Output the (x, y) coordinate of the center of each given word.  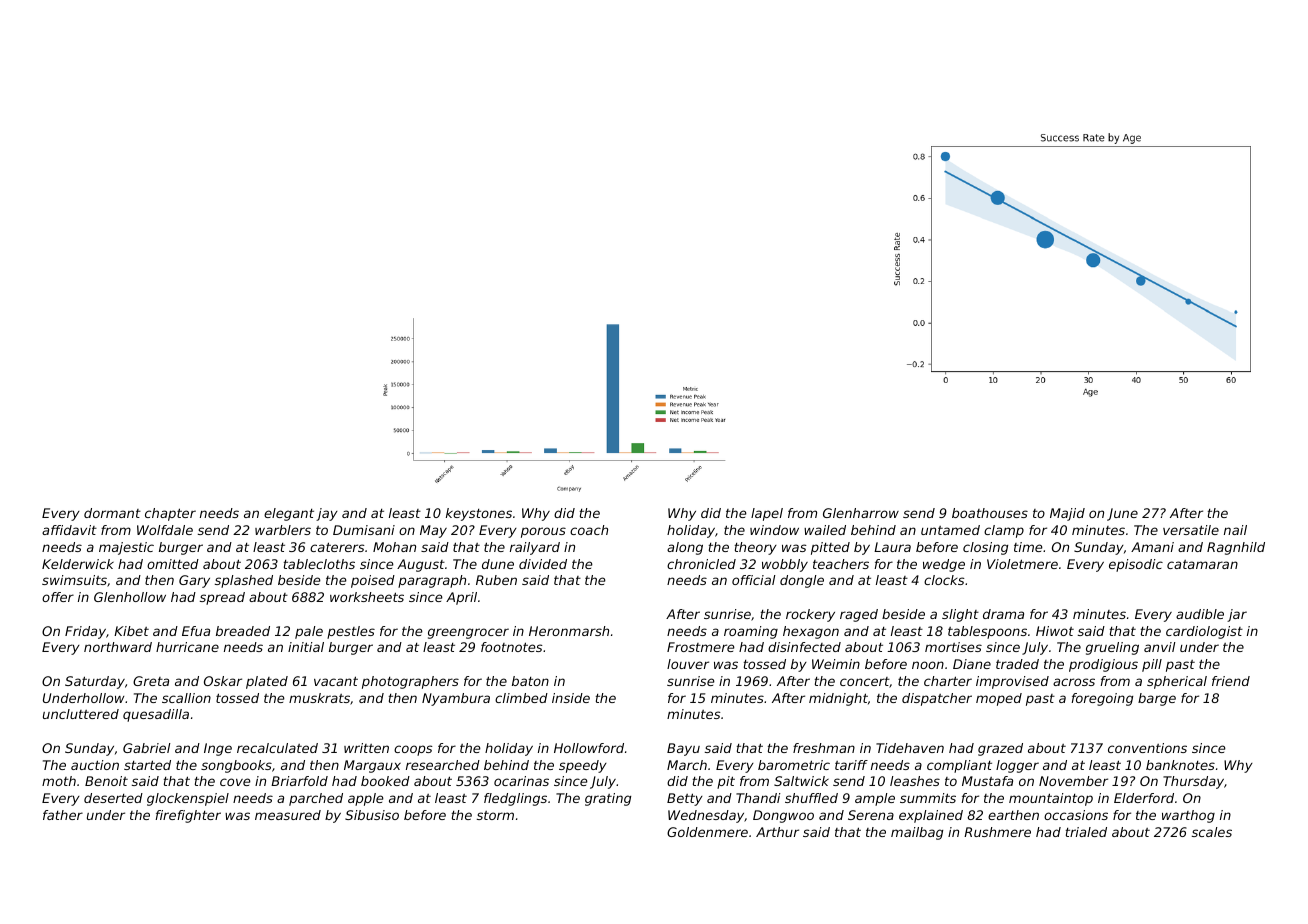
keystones (479, 514)
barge (1157, 699)
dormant (112, 513)
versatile (1191, 530)
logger (1017, 766)
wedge (944, 565)
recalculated (277, 748)
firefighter (188, 816)
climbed (521, 698)
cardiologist (1204, 632)
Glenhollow (130, 597)
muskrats (319, 698)
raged (859, 615)
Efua (196, 631)
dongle (802, 581)
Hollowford (589, 748)
